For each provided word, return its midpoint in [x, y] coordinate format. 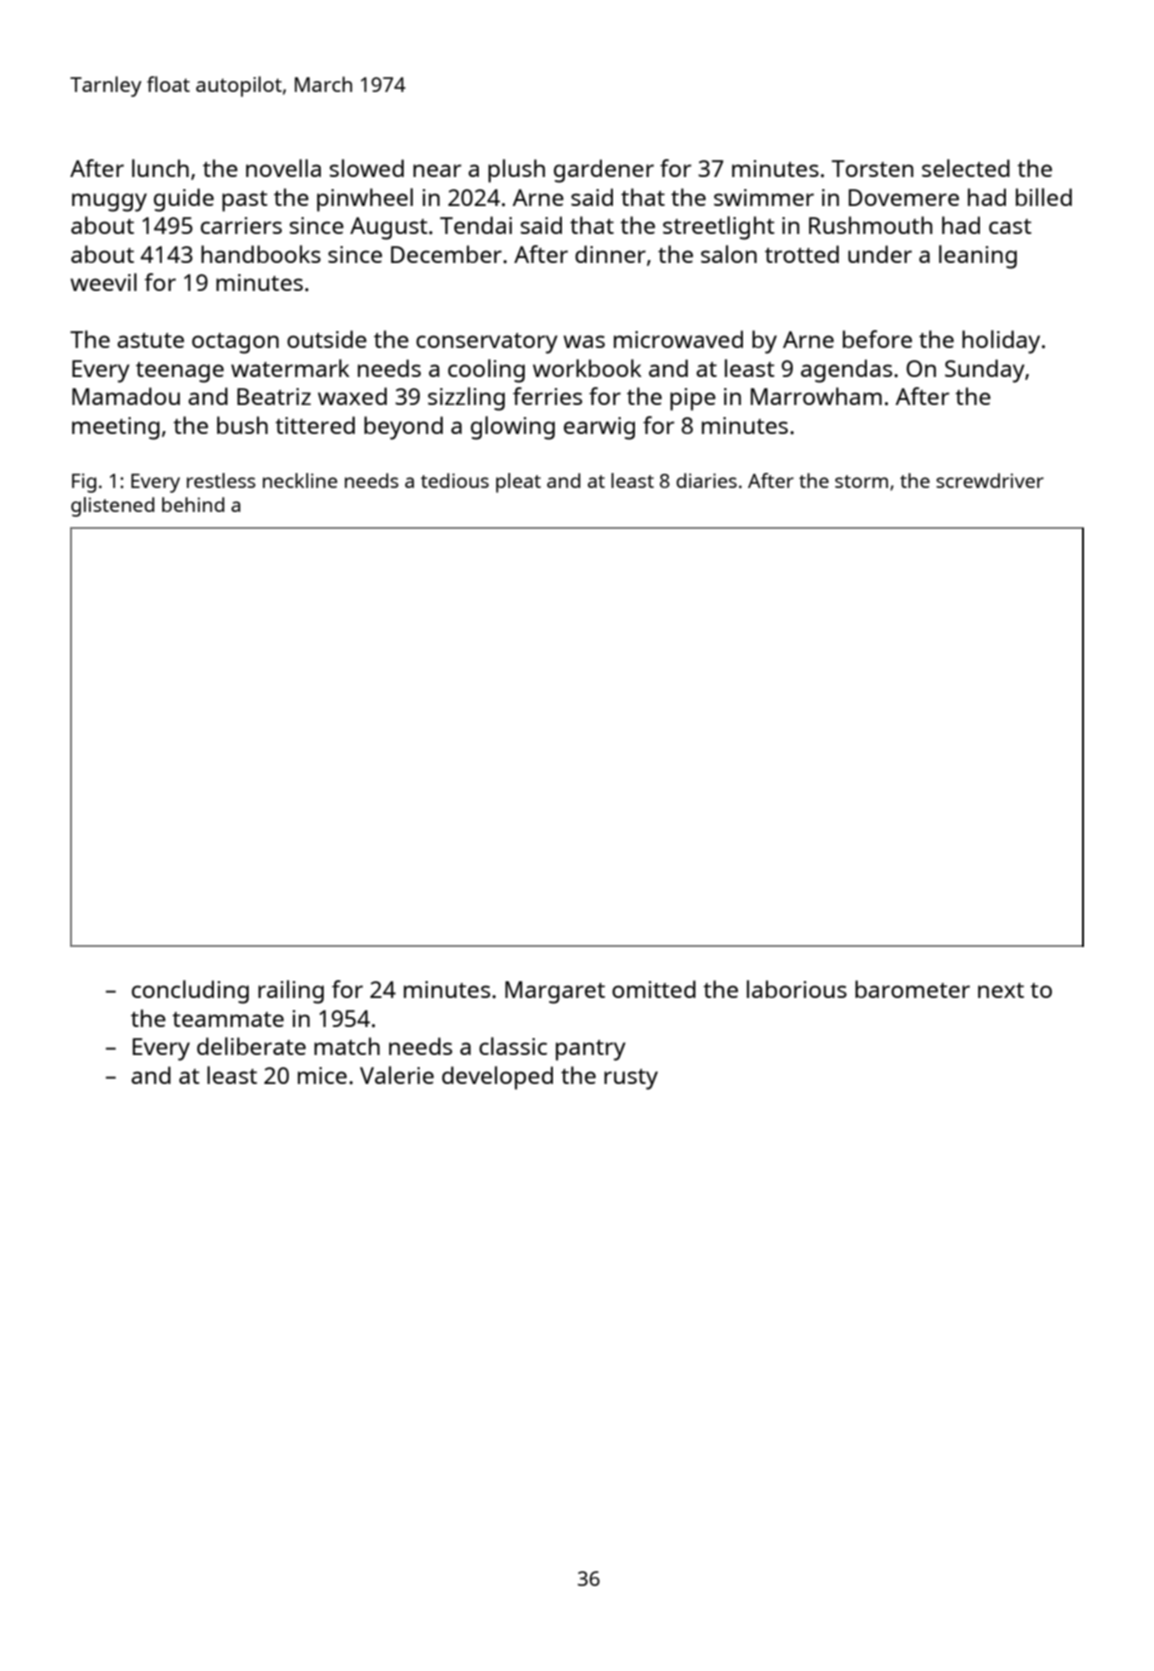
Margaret [555, 992]
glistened [112, 507]
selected [966, 168]
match [347, 1046]
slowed [367, 168]
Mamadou [126, 396]
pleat [518, 483]
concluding [190, 992]
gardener [604, 171]
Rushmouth [870, 225]
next [1001, 990]
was [584, 341]
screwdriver [990, 480]
